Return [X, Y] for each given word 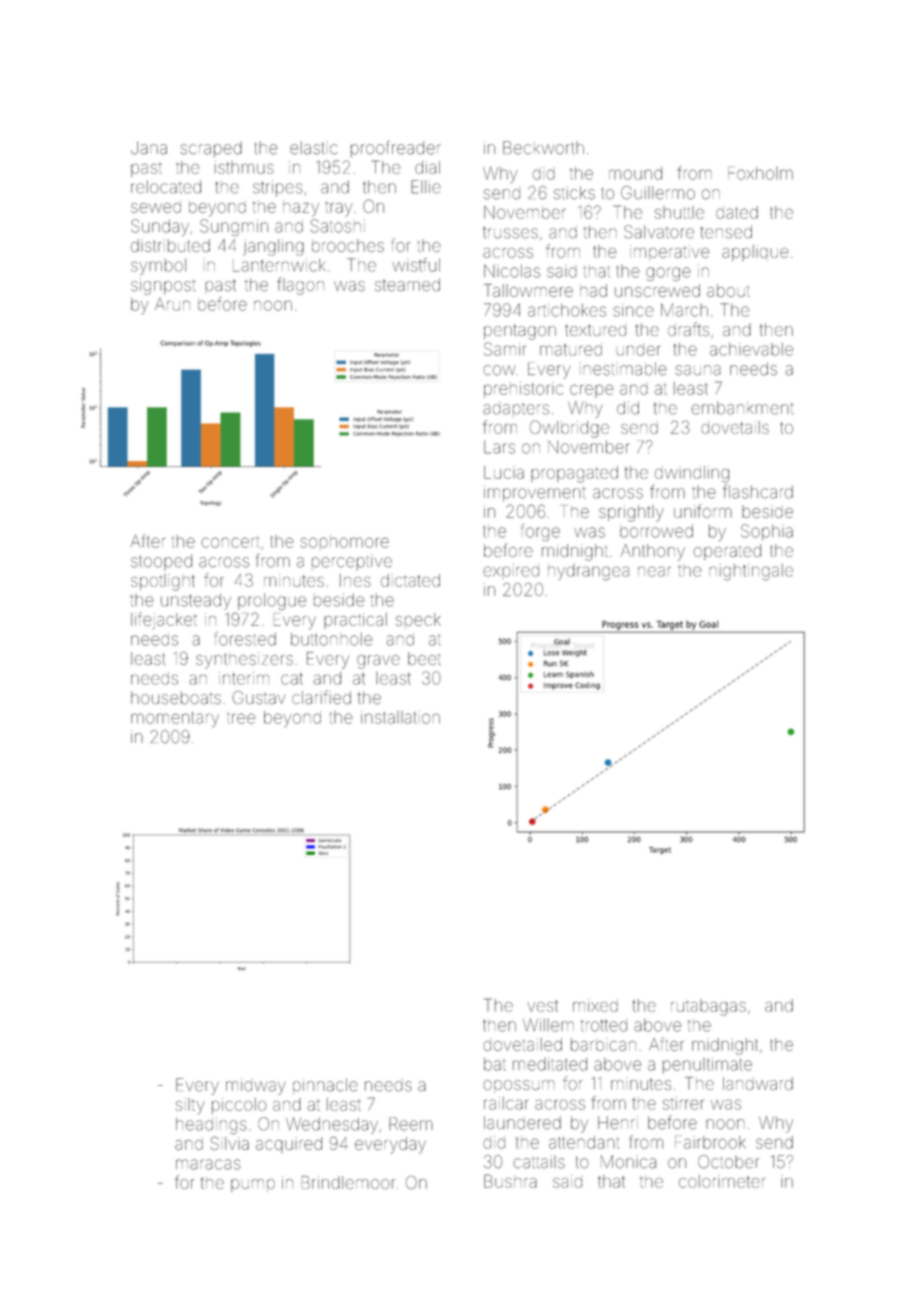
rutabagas [708, 1007]
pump [253, 1185]
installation [400, 717]
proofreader [396, 149]
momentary [175, 719]
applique [755, 253]
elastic [313, 148]
